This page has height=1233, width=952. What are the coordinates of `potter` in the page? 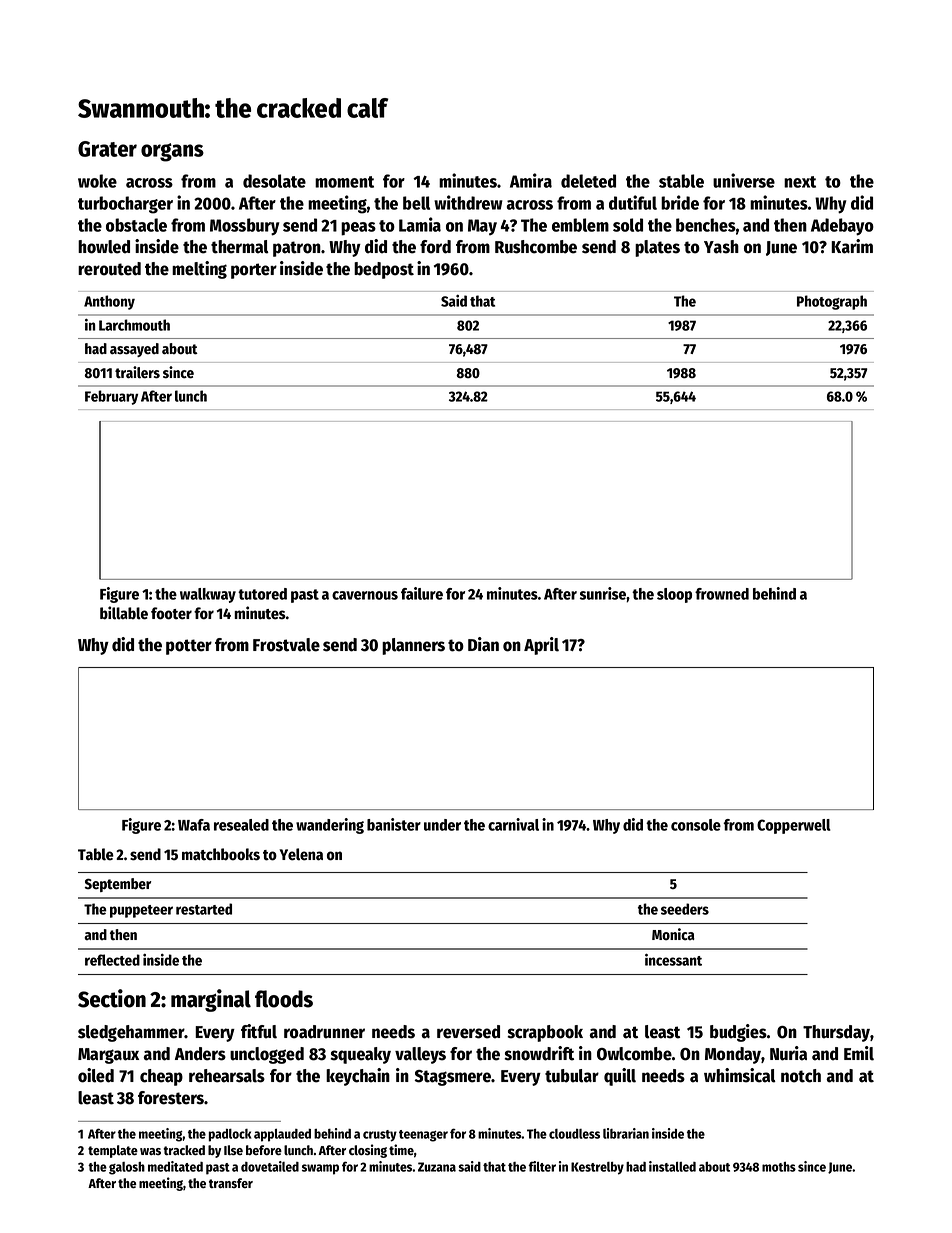 It's located at (189, 647).
